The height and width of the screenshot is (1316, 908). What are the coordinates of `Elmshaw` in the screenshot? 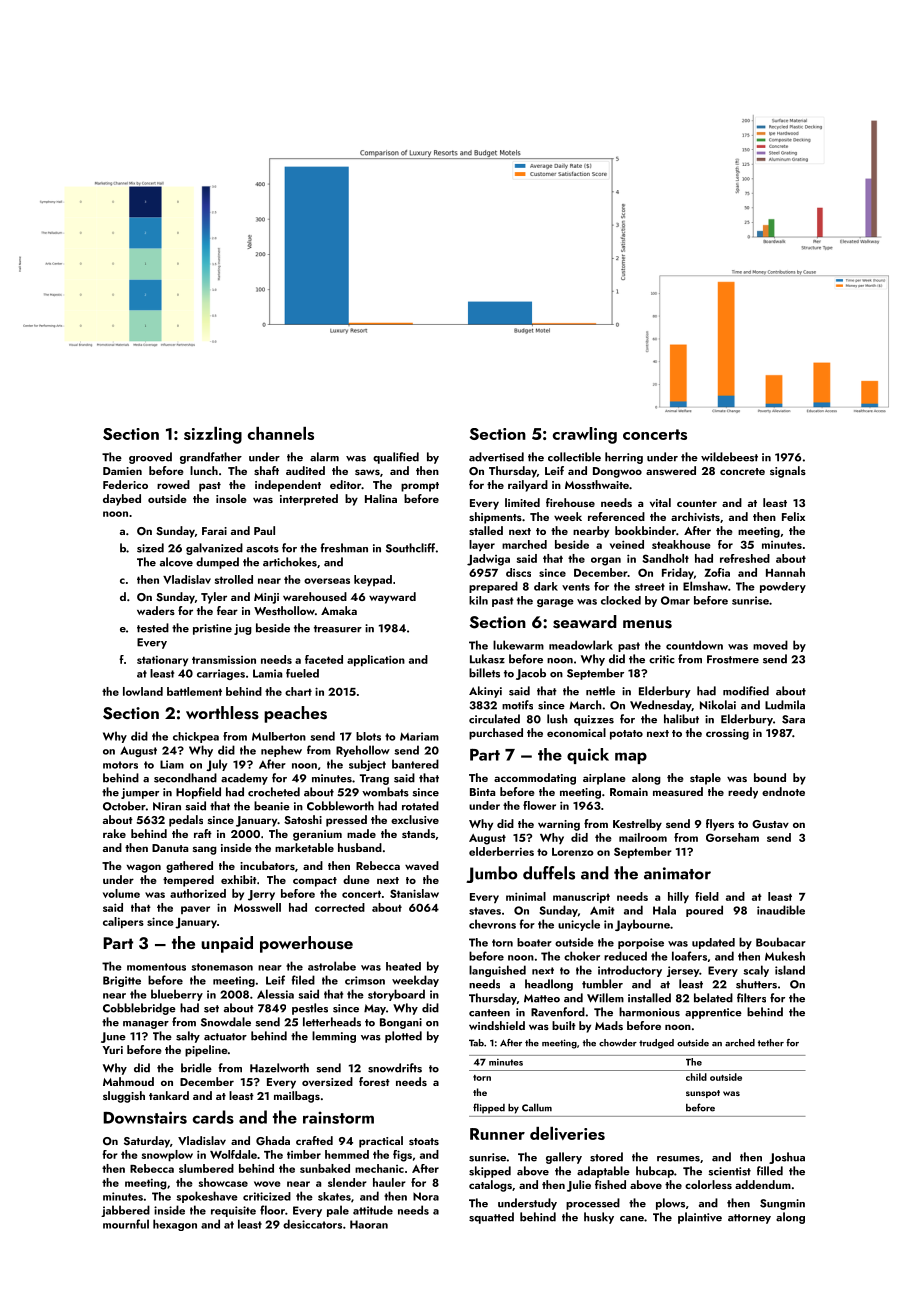 It's located at (705, 586).
